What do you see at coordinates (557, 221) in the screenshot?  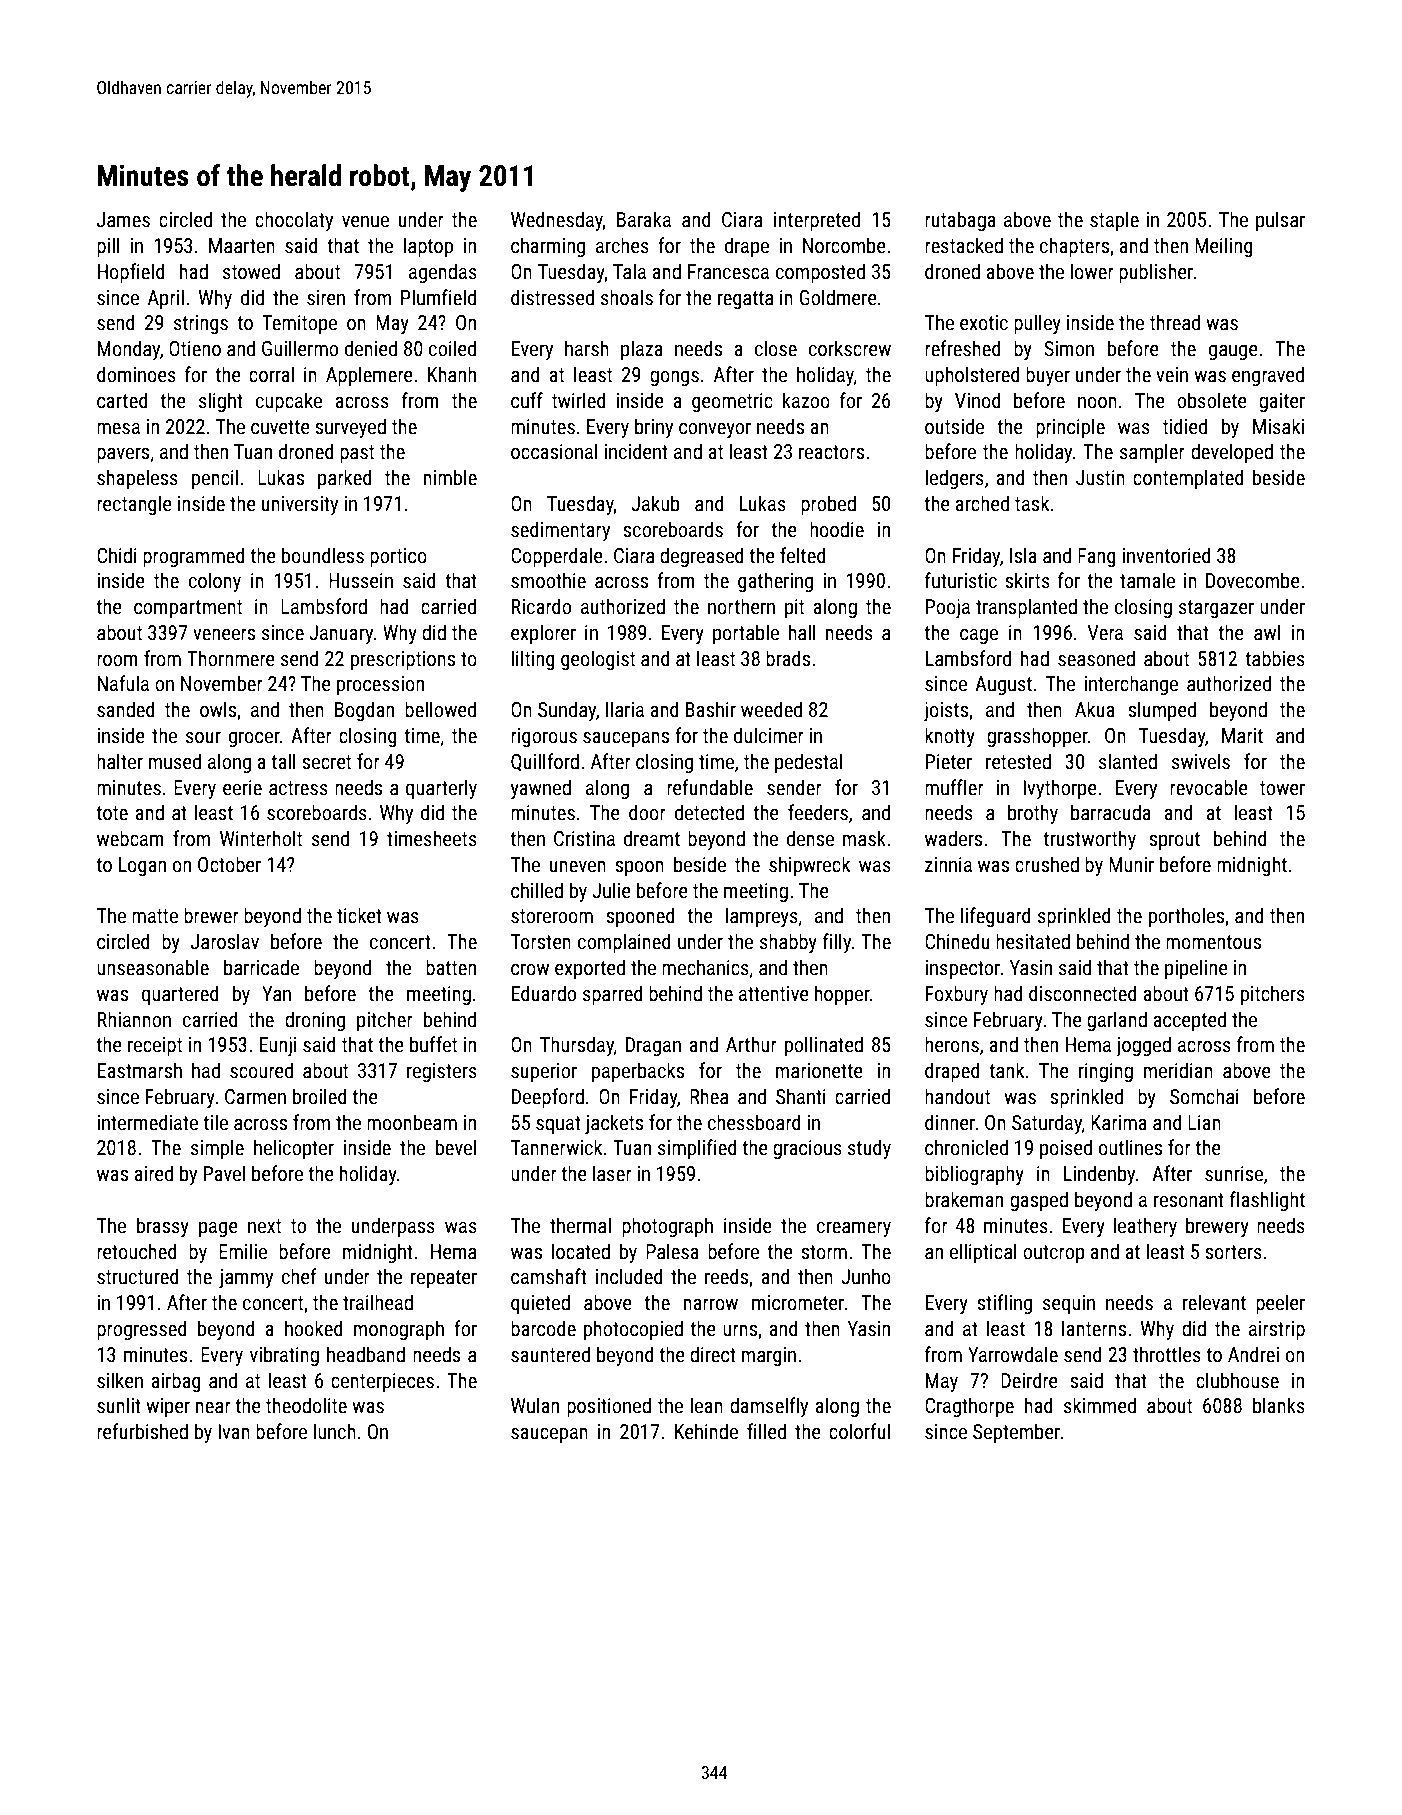 I see `Wednesday` at bounding box center [557, 221].
